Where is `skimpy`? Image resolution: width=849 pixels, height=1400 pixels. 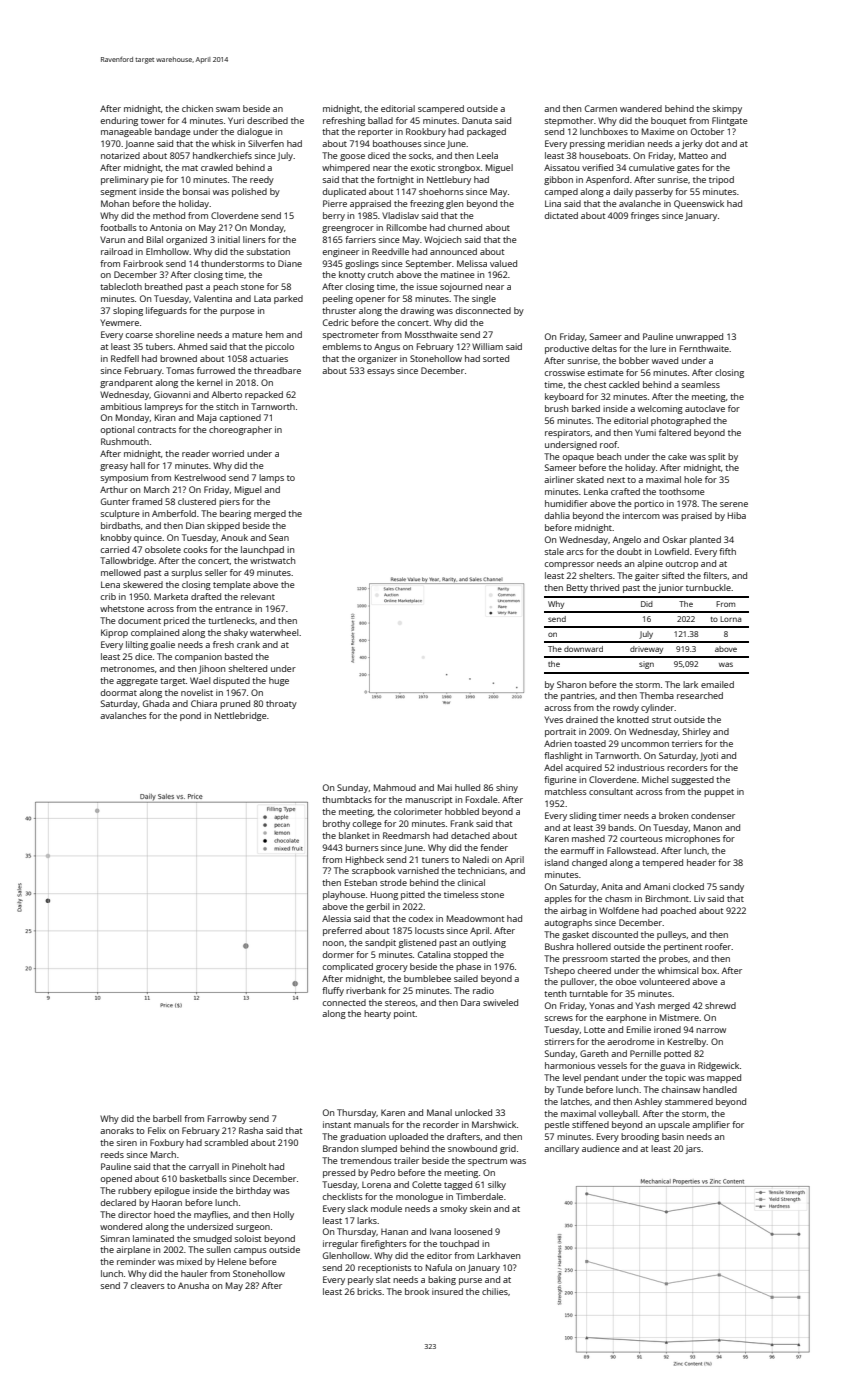 skimpy is located at coordinates (727, 109).
